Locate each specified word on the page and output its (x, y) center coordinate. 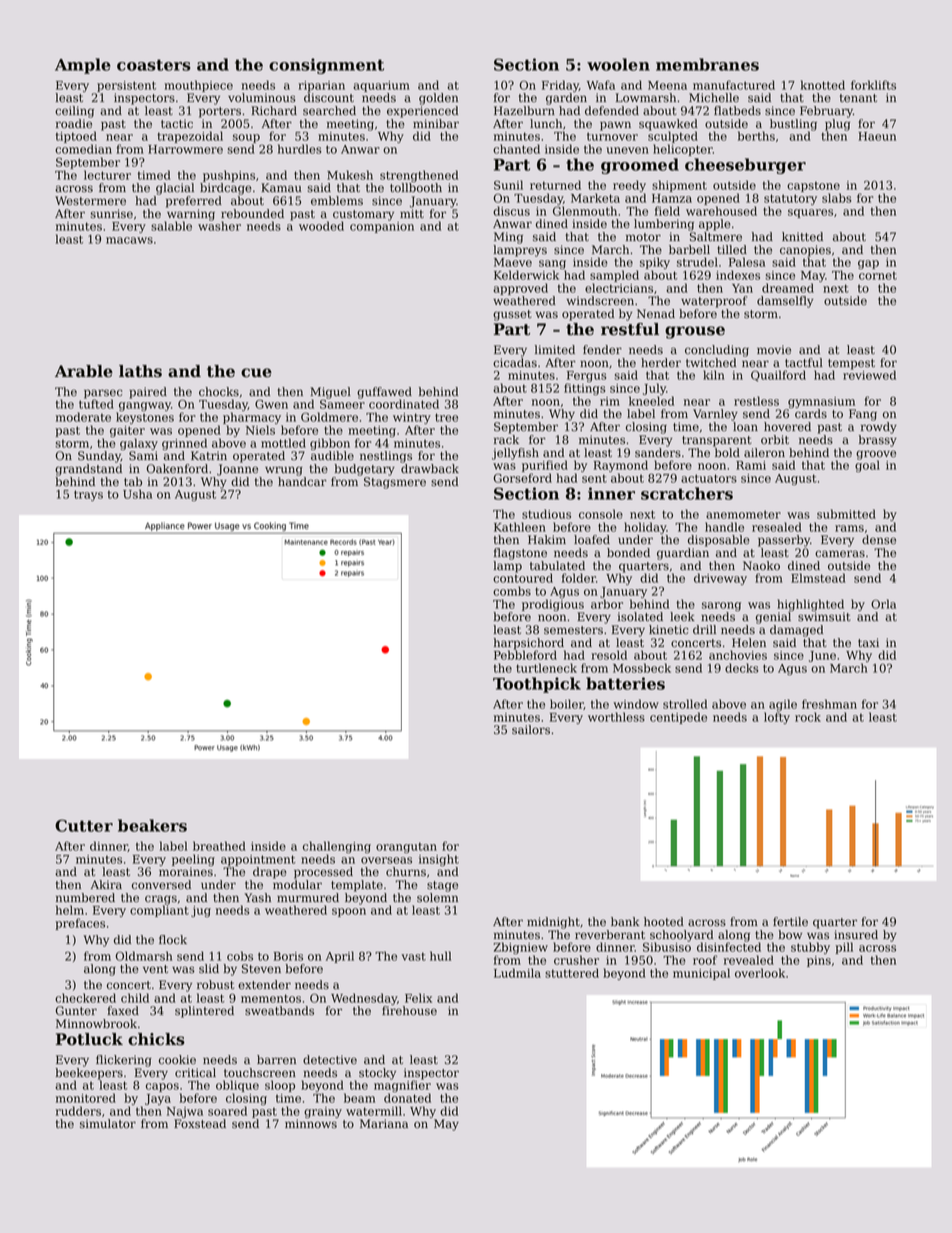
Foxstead (200, 1124)
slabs (836, 198)
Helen (749, 643)
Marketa (595, 198)
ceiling (74, 112)
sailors (531, 730)
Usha (137, 494)
